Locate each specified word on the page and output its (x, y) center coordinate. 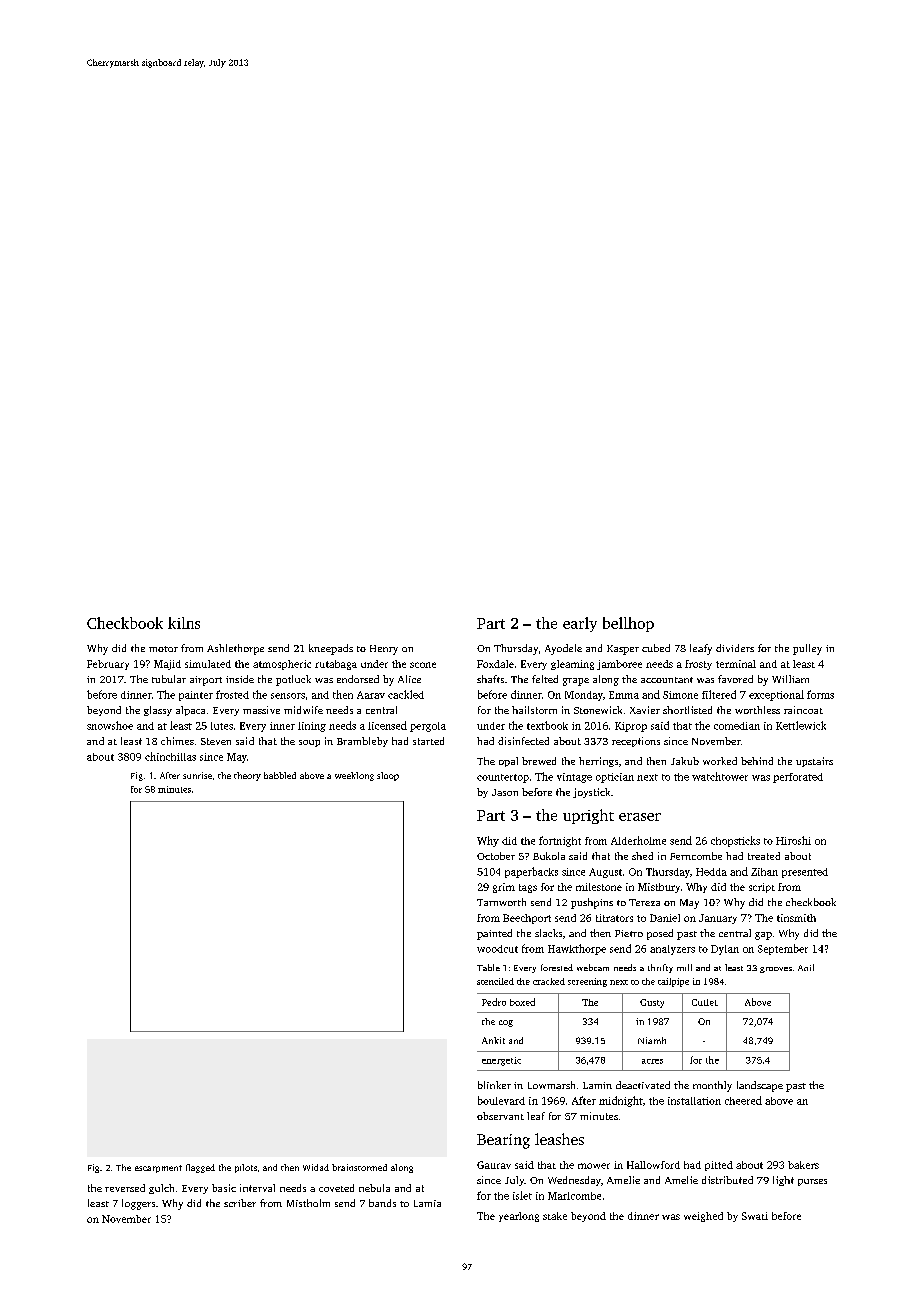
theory (247, 776)
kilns (184, 623)
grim (504, 888)
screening (587, 982)
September (783, 949)
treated (764, 856)
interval (257, 1188)
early (580, 624)
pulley (807, 649)
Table (488, 967)
